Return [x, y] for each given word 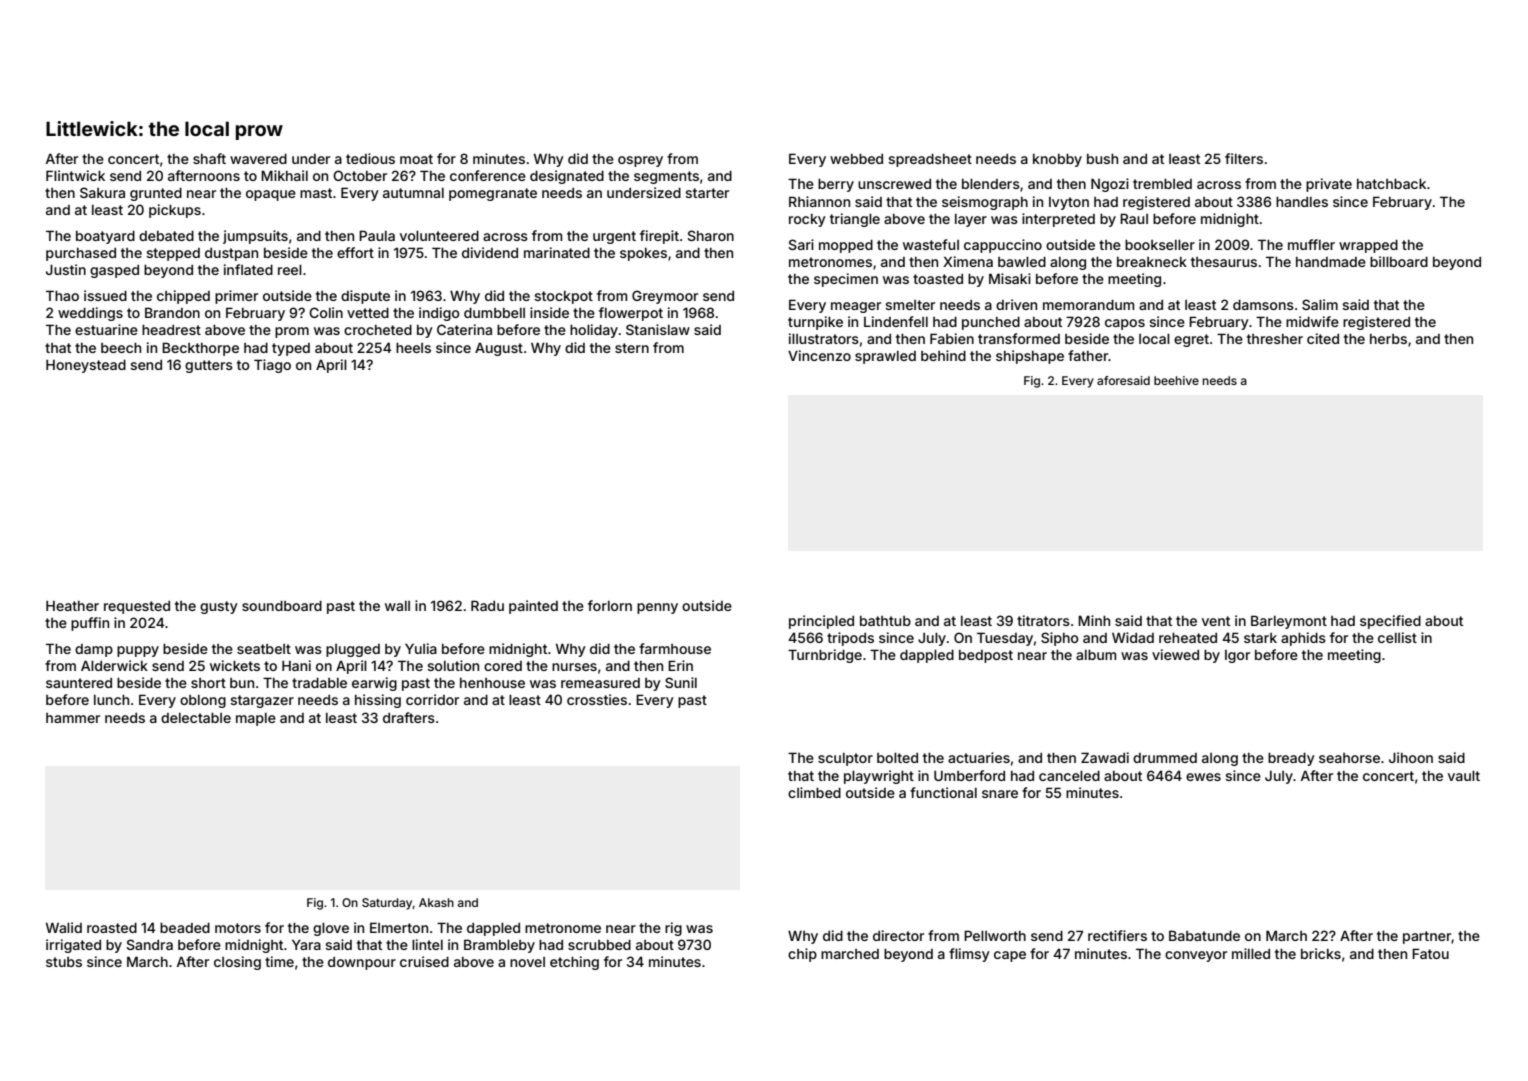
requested [137, 607]
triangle [855, 220]
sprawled [885, 357]
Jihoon [1411, 757]
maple [256, 719]
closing [237, 963]
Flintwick [75, 175]
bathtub [885, 621]
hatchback [1391, 184]
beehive [1176, 380]
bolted [897, 758]
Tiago [272, 366]
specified [1390, 622]
